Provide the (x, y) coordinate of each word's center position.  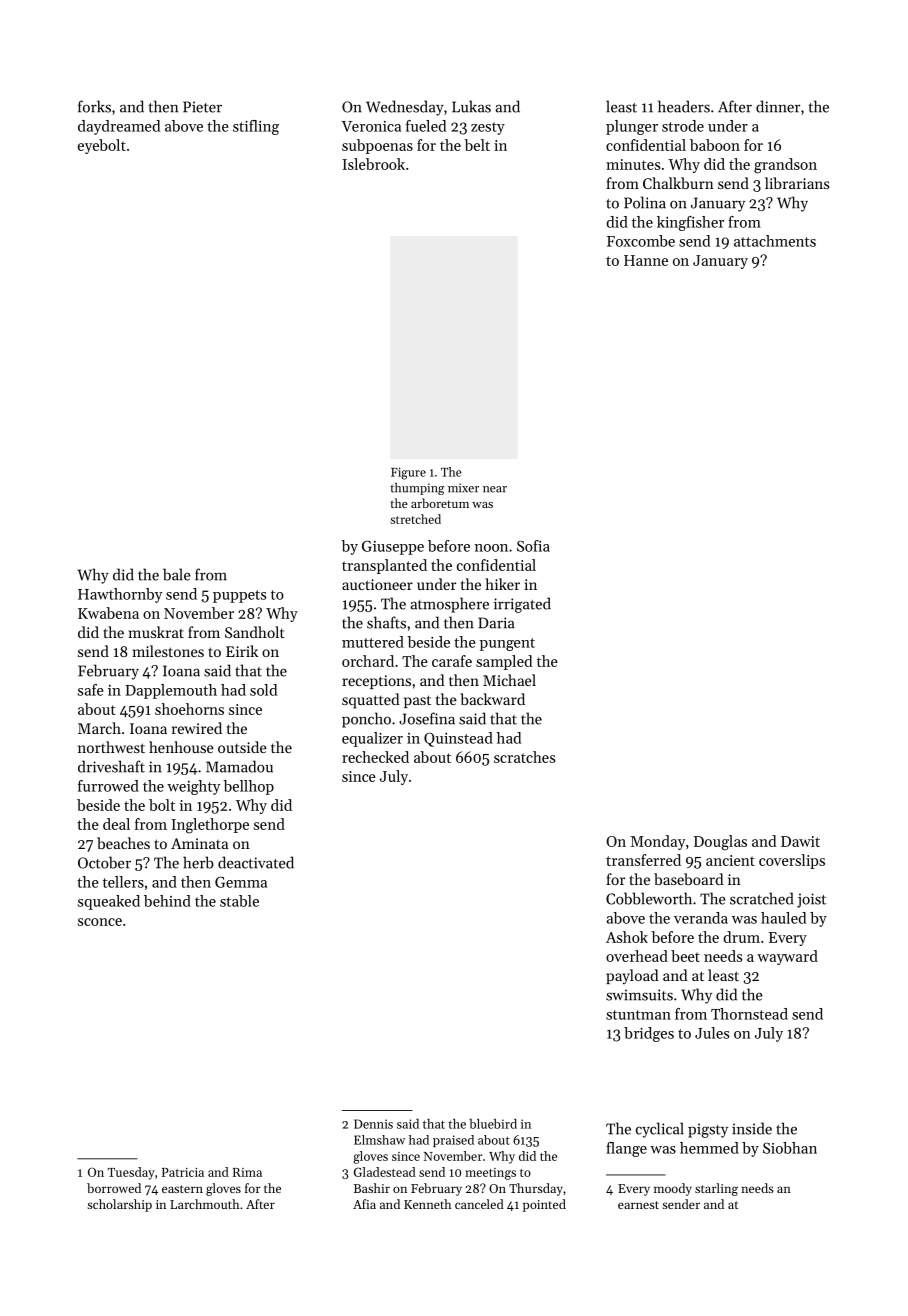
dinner (778, 106)
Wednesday (405, 108)
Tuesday (131, 1173)
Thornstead (749, 1014)
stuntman (638, 1015)
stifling (256, 127)
